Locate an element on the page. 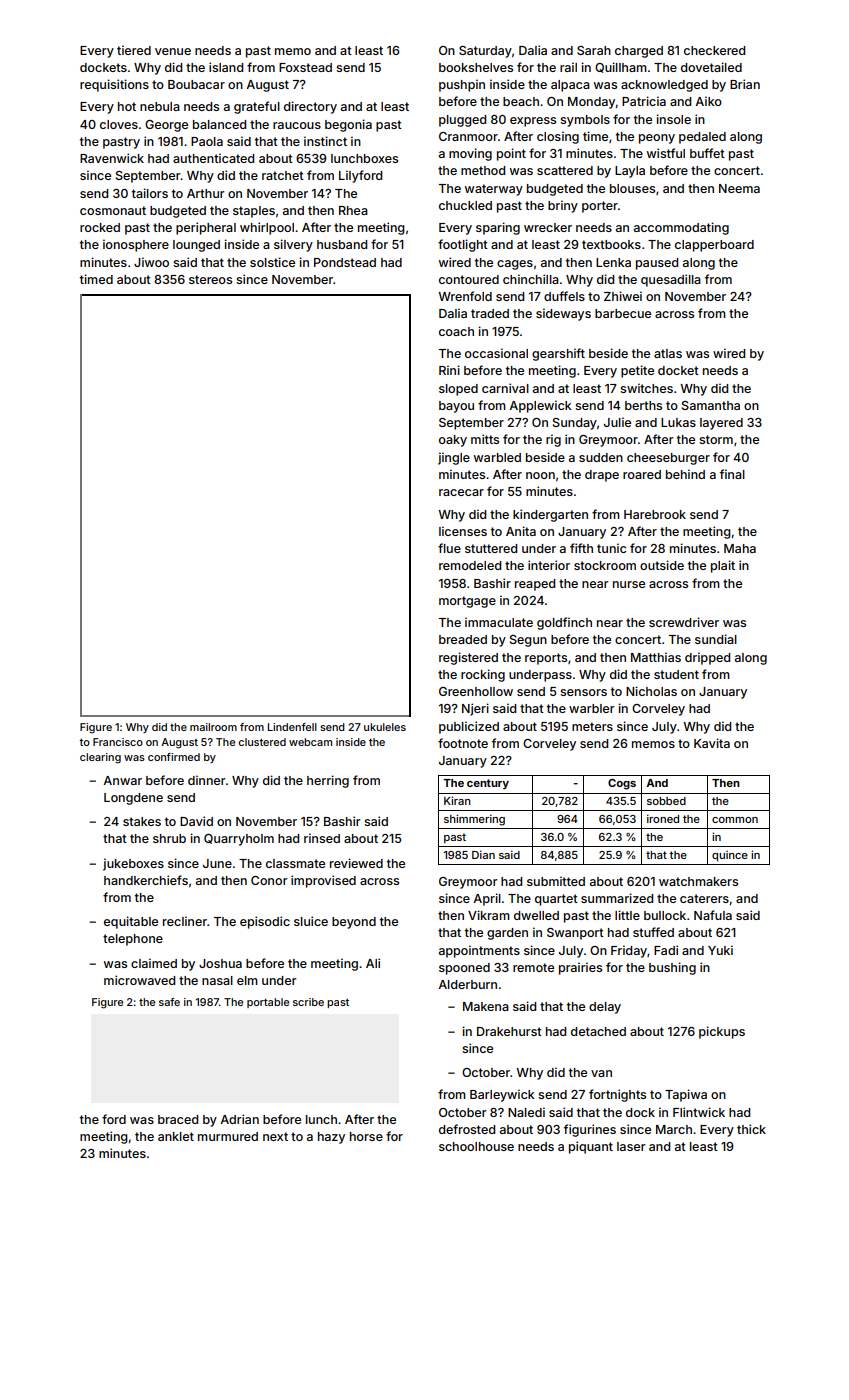 The image size is (849, 1400). braced is located at coordinates (178, 1119).
